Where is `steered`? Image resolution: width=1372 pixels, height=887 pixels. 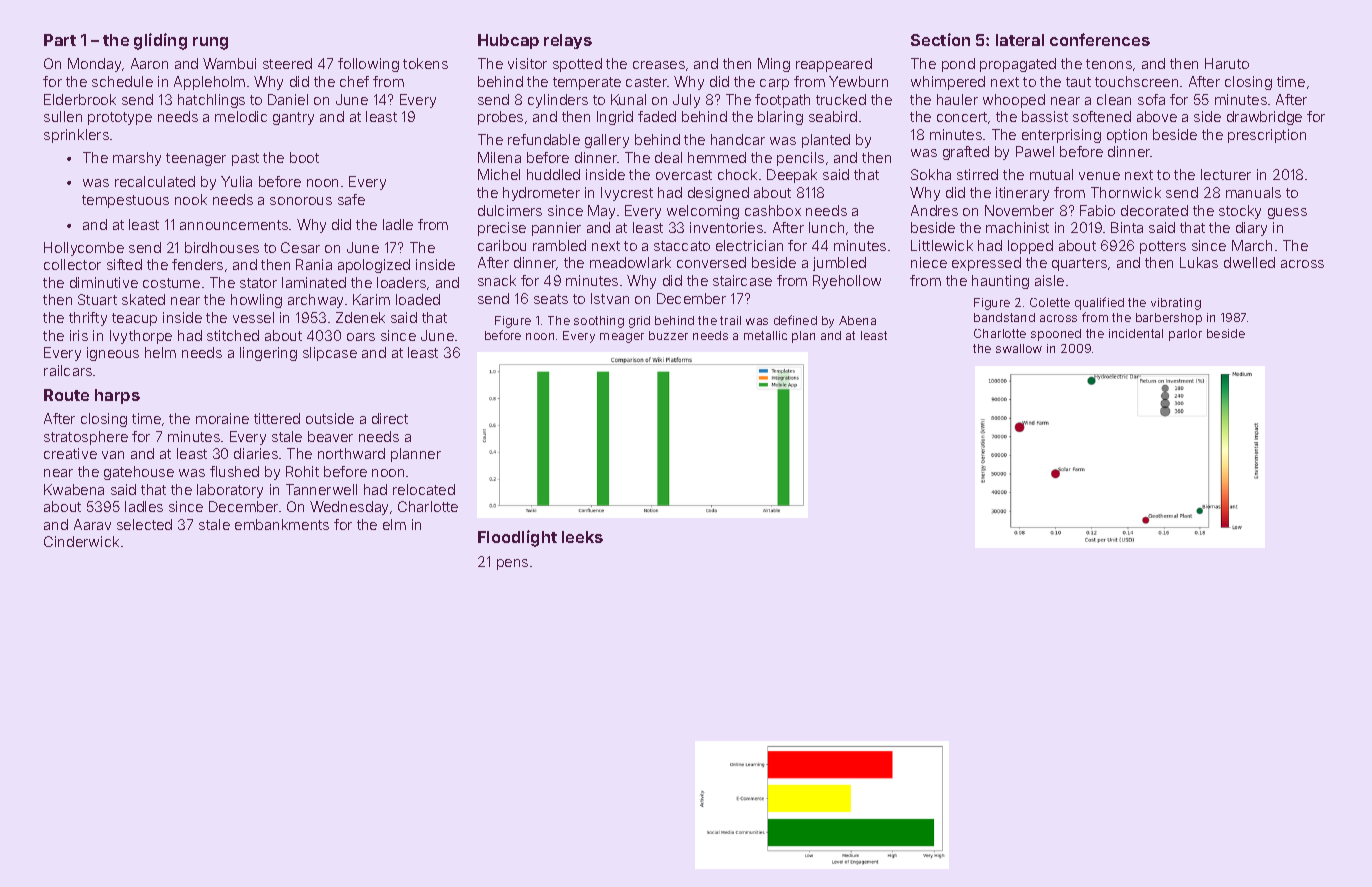
steered is located at coordinates (287, 63).
